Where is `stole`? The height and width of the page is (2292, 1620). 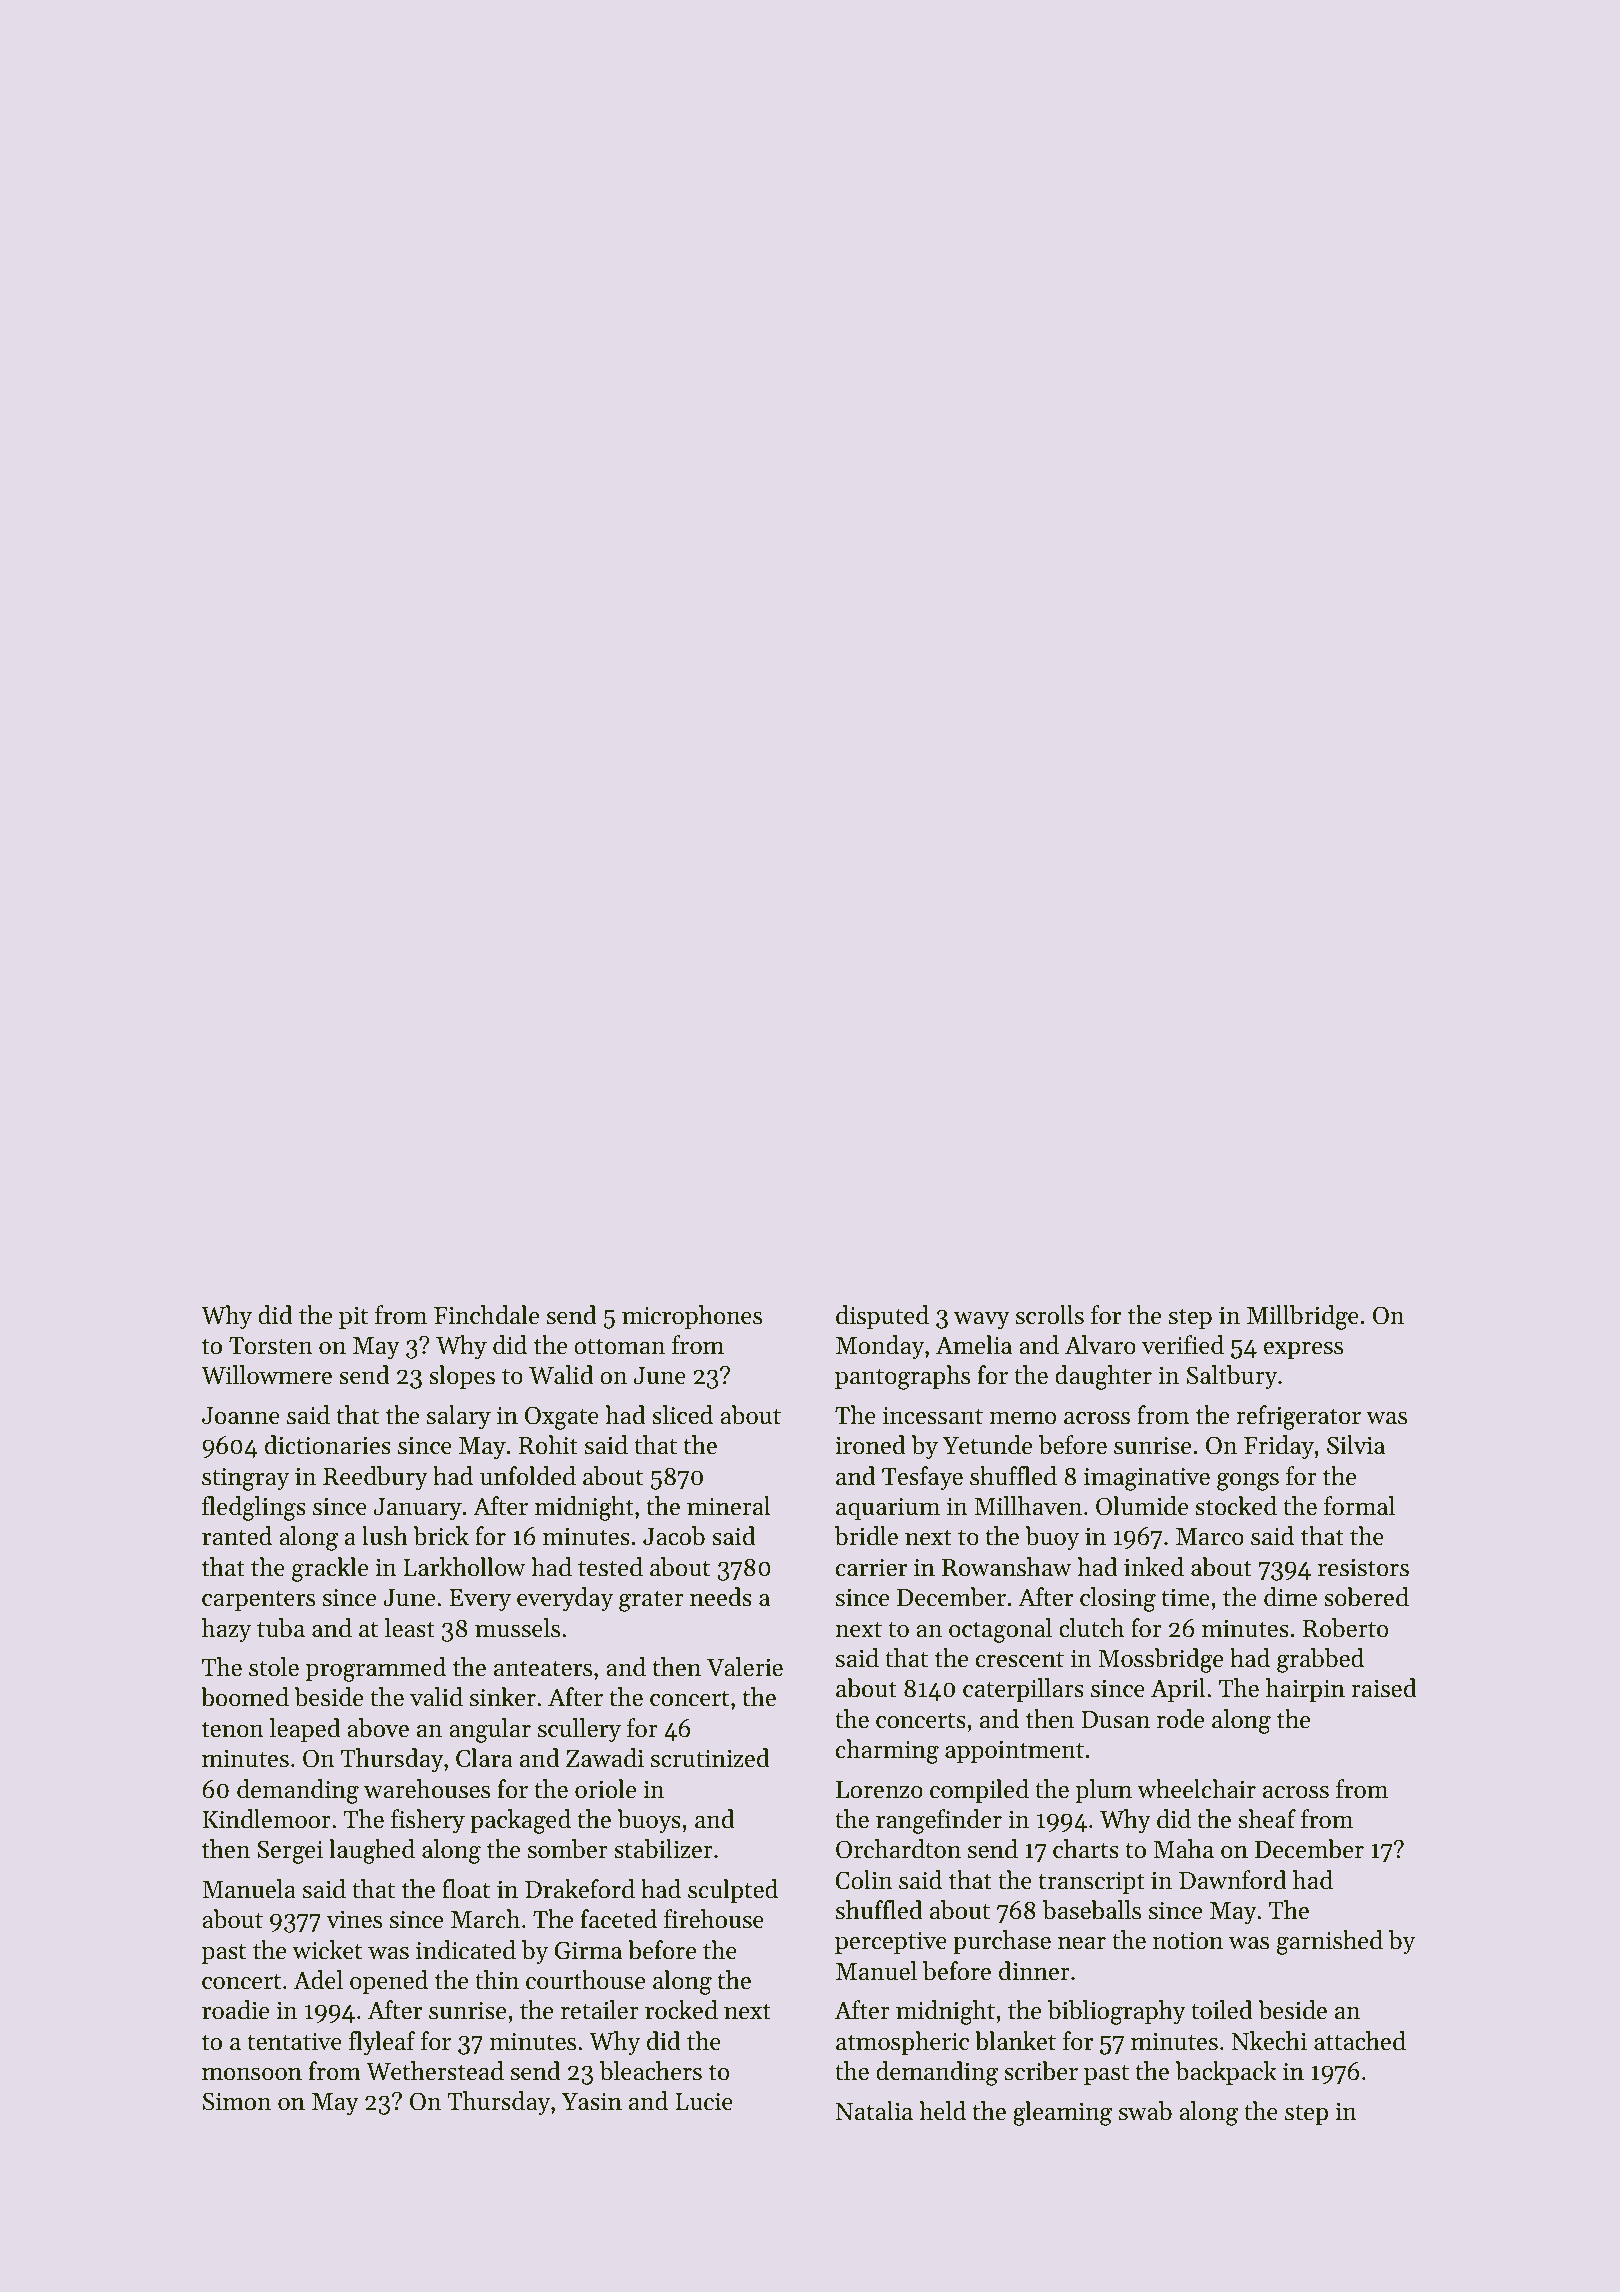
stole is located at coordinates (274, 1667).
